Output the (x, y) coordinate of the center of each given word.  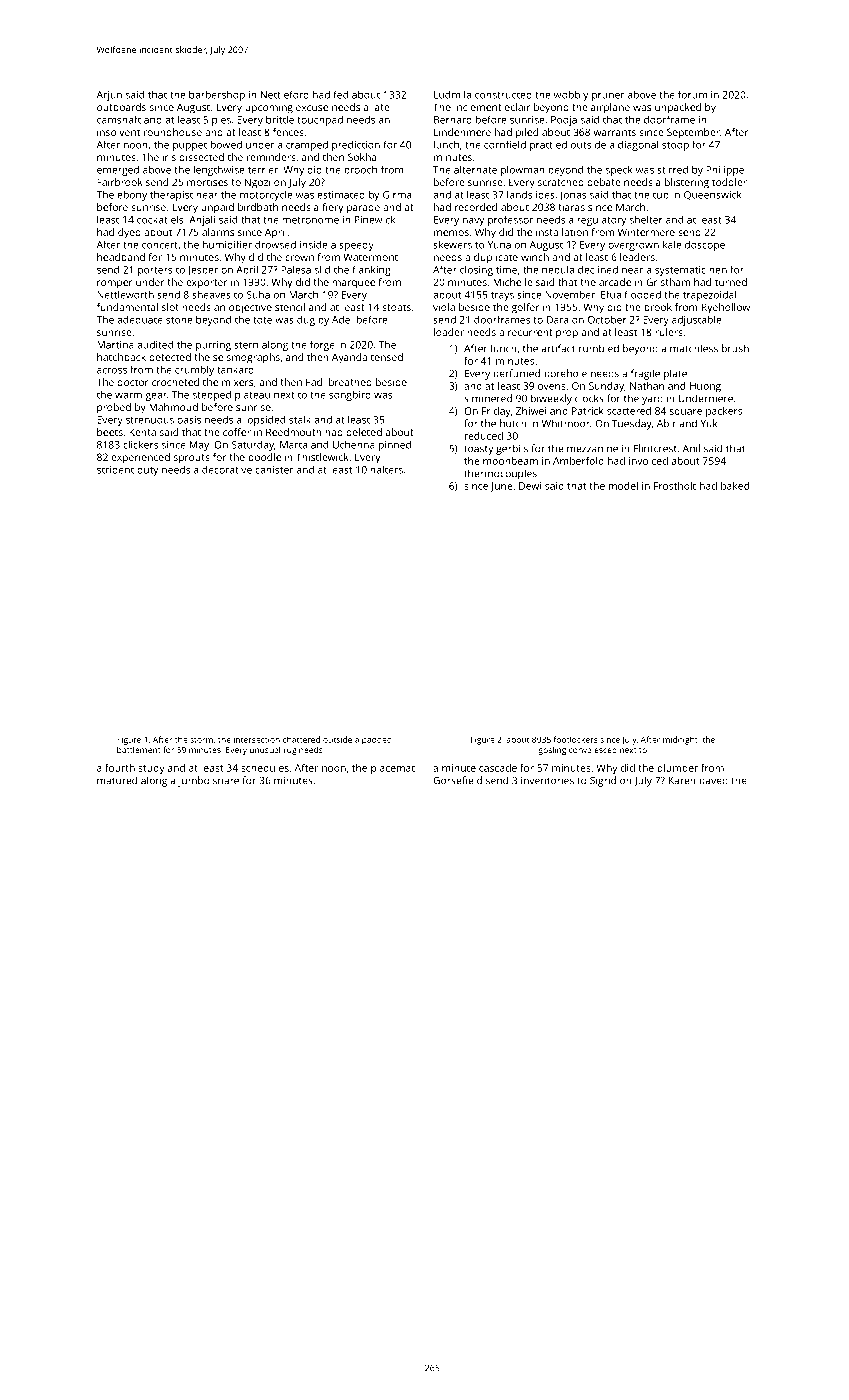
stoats (396, 307)
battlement (139, 749)
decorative (227, 470)
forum (692, 95)
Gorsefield (457, 780)
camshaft (119, 120)
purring (213, 346)
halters (386, 470)
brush (735, 348)
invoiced (648, 461)
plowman (523, 171)
